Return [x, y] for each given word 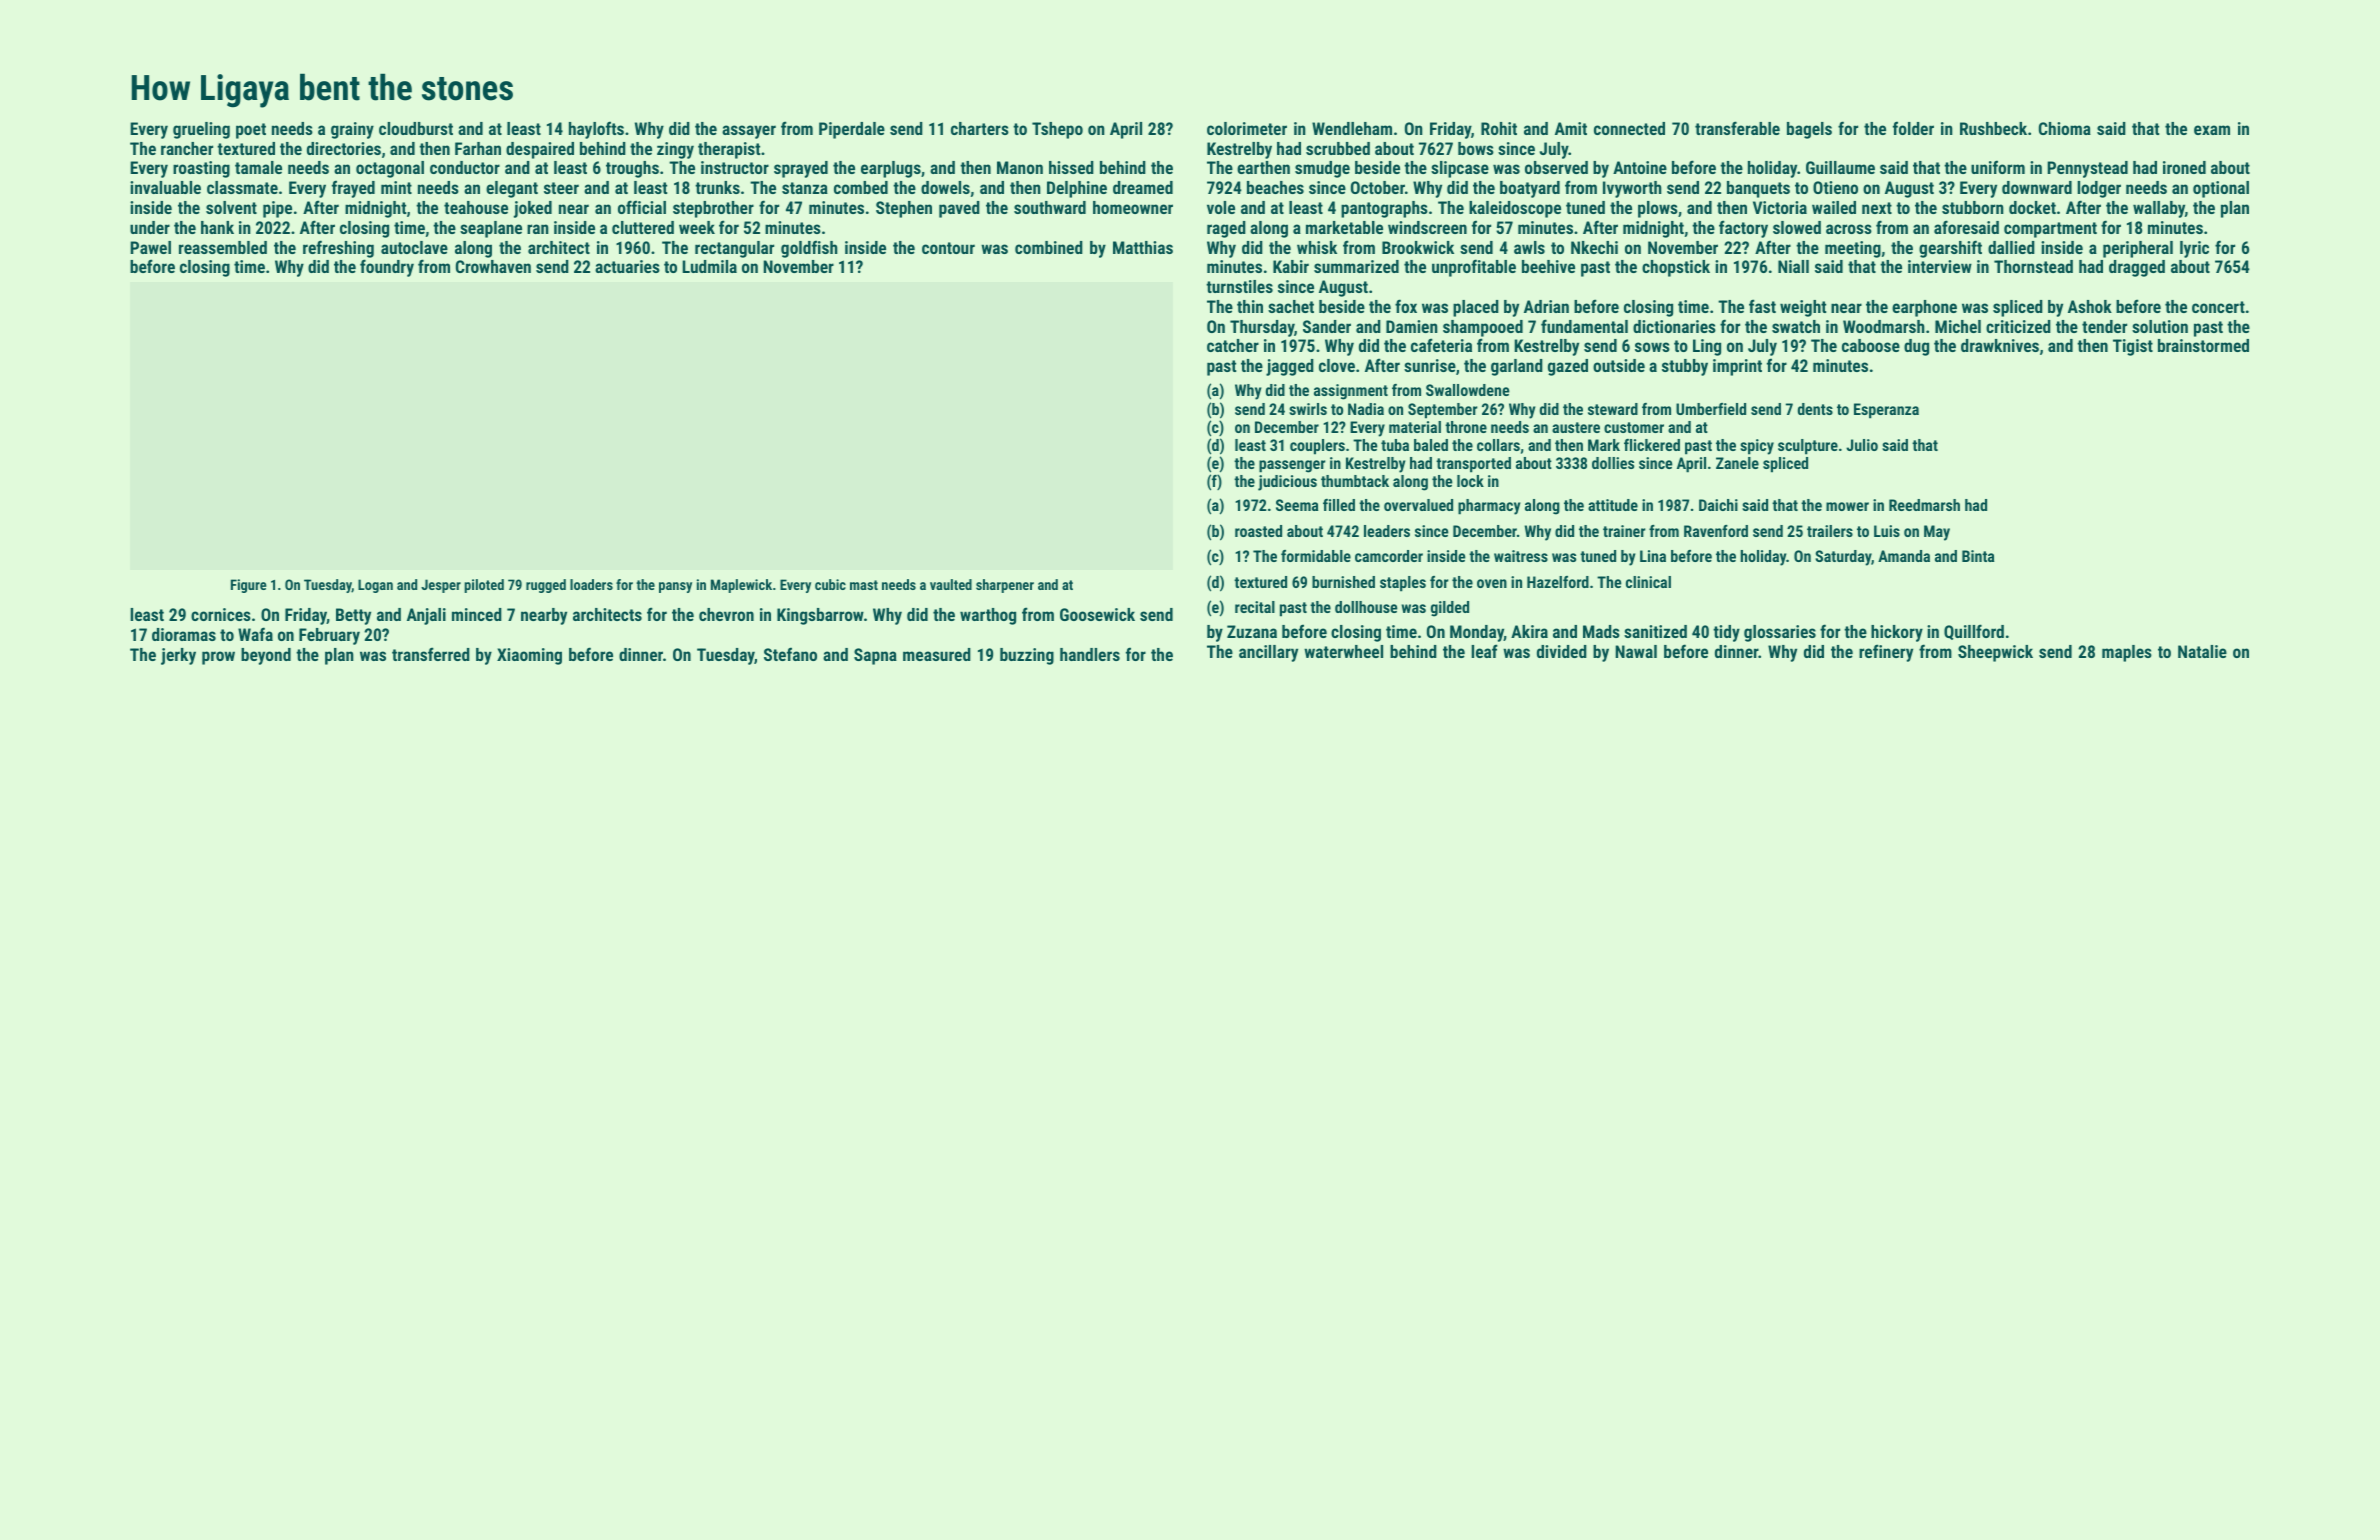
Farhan [478, 148]
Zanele [1737, 463]
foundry [387, 268]
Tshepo [1057, 130]
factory [1743, 229]
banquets [1758, 189]
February [329, 636]
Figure [249, 586]
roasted [1258, 531]
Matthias [1143, 247]
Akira [1529, 631]
